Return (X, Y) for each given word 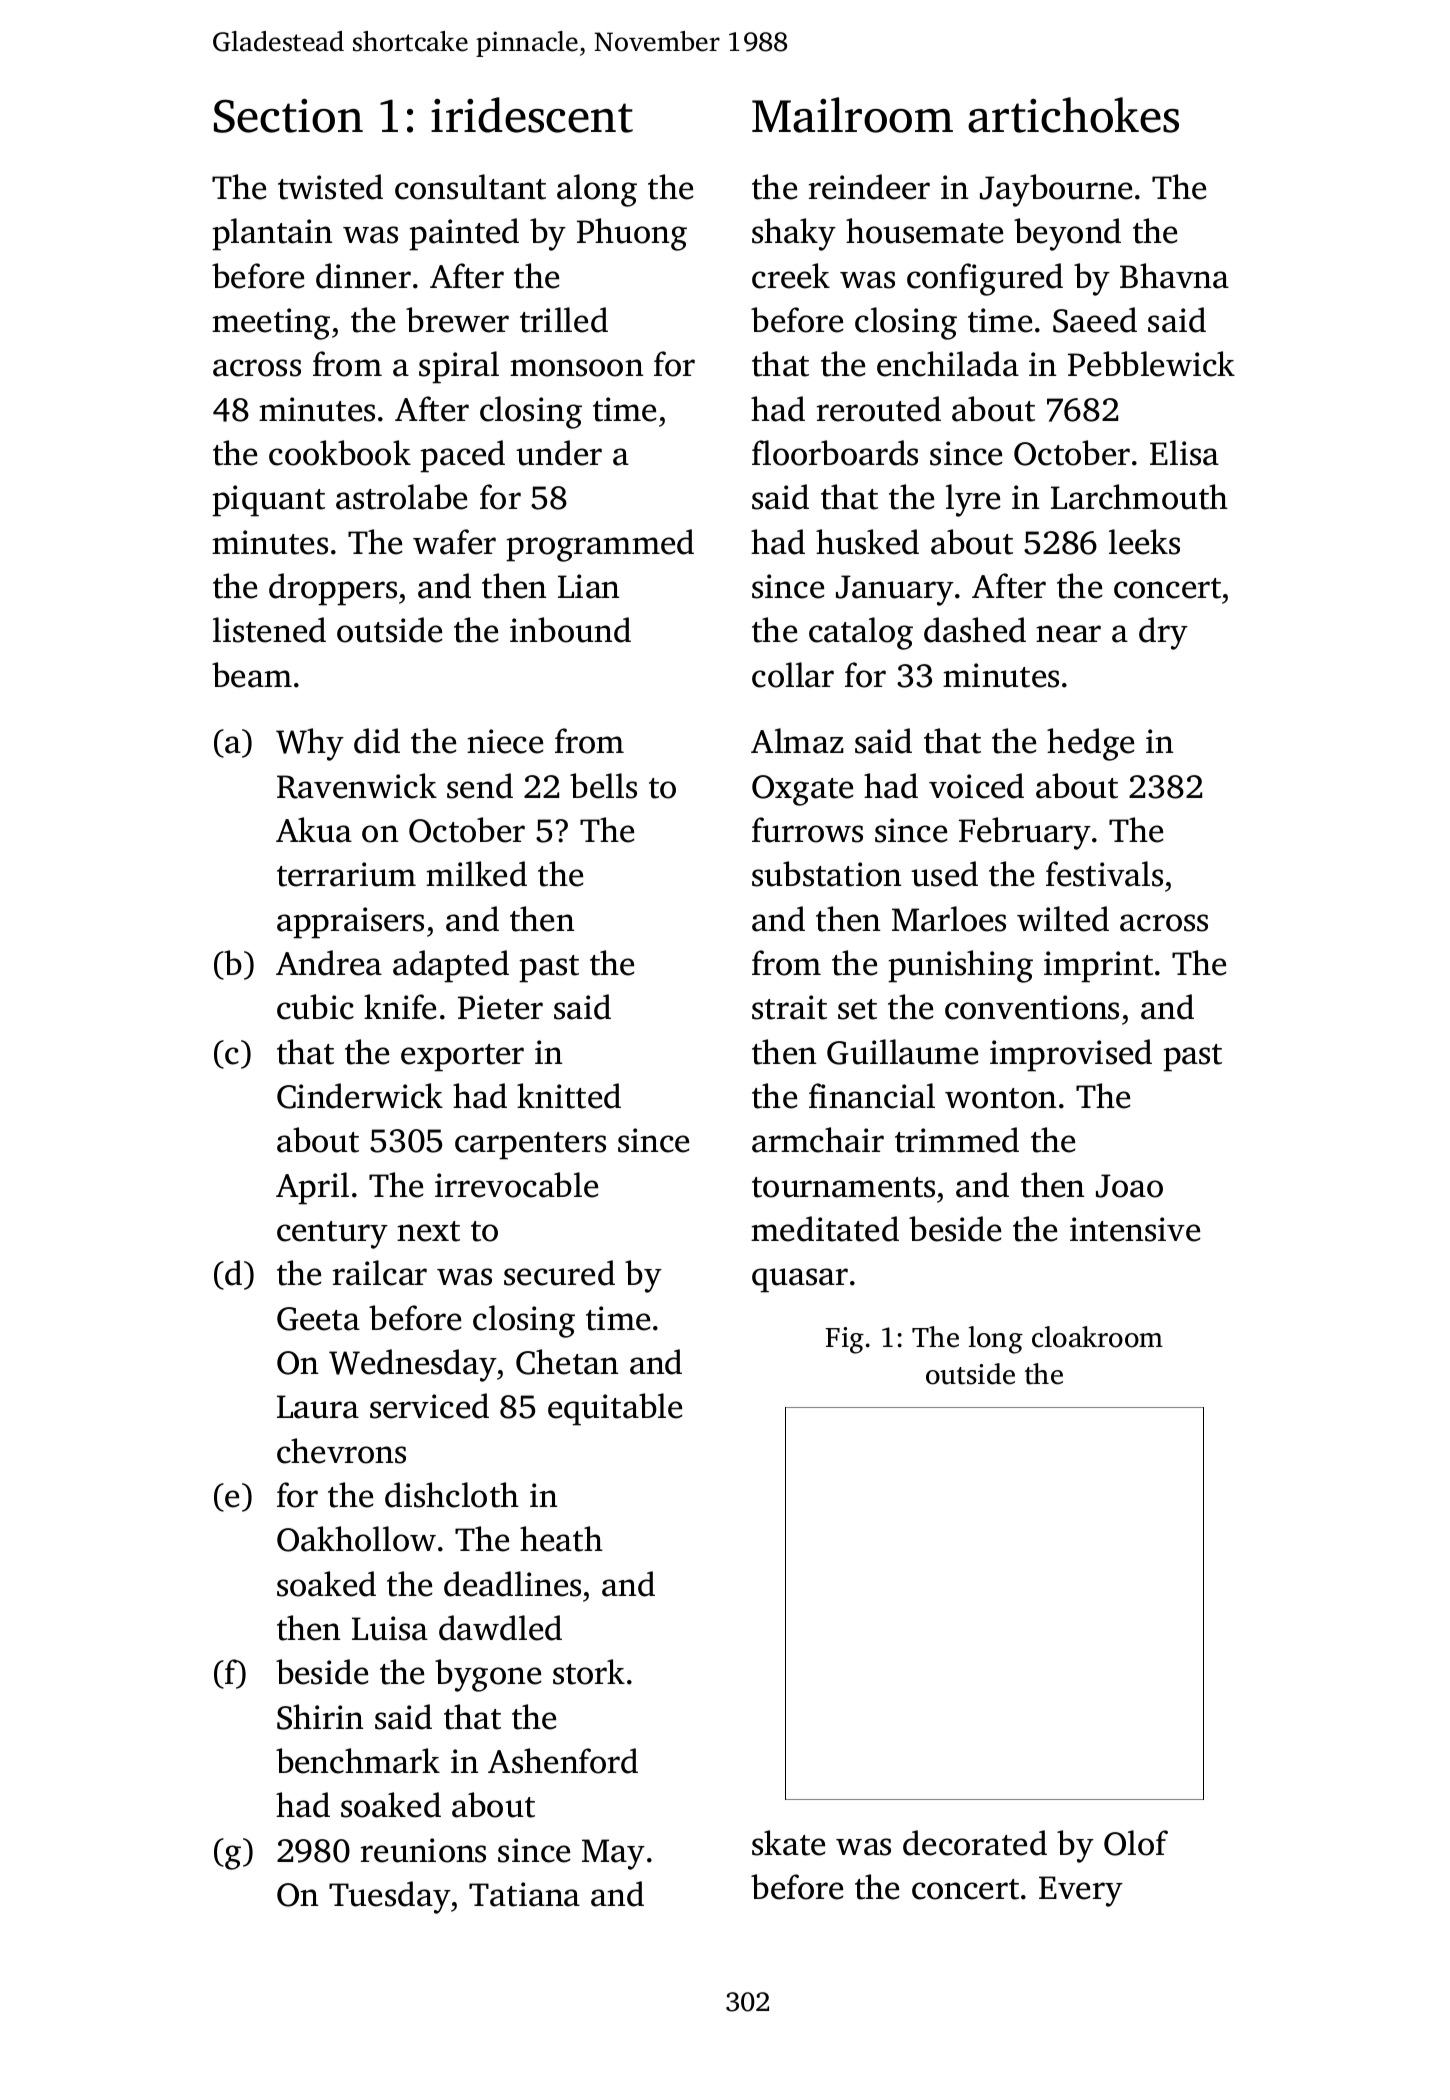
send (480, 786)
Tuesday (390, 1897)
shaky (794, 234)
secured (559, 1273)
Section (288, 116)
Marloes (949, 919)
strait (789, 1007)
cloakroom (1097, 1337)
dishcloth (452, 1495)
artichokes (1073, 115)
